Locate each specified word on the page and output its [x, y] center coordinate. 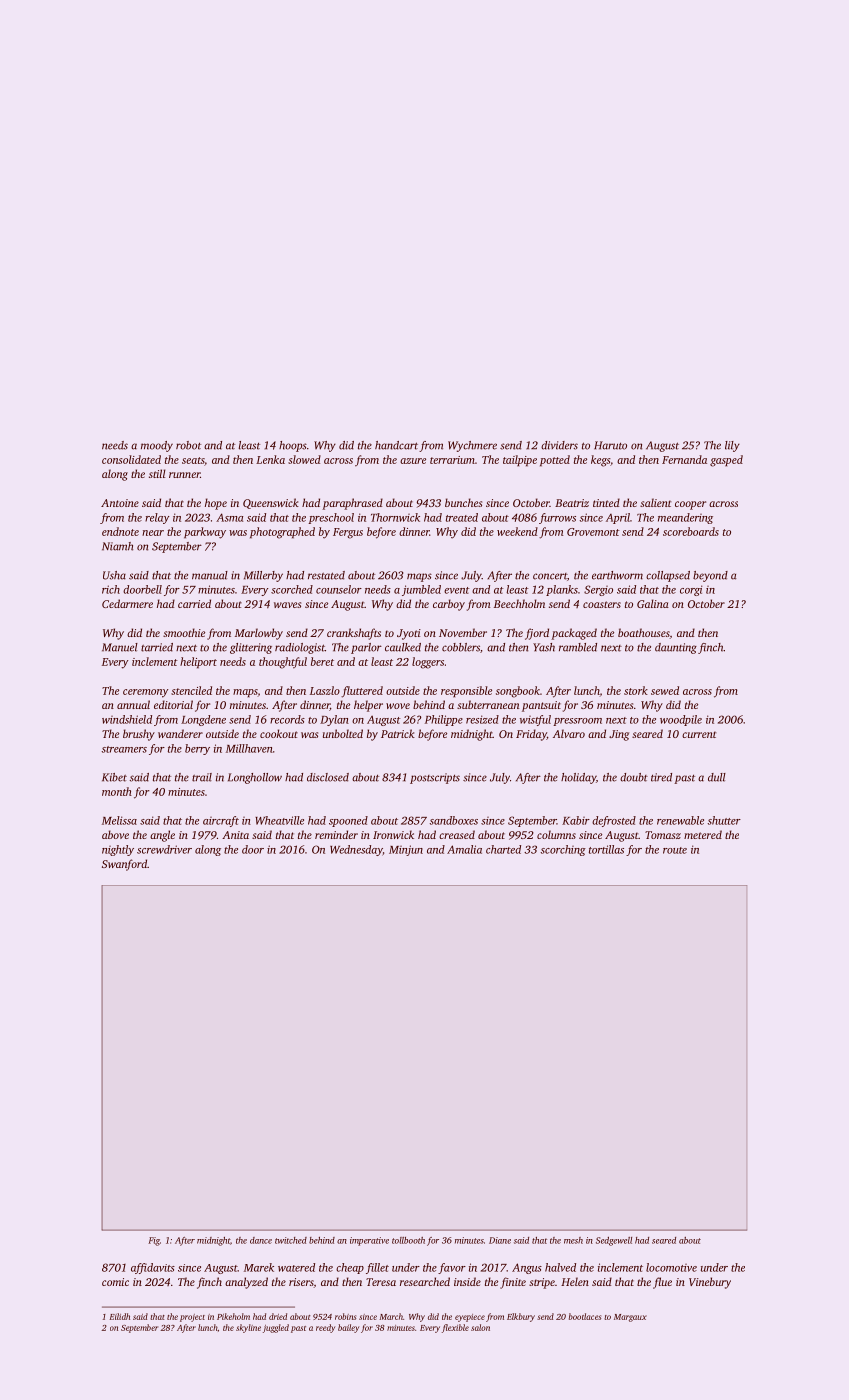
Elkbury [521, 1317]
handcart [396, 445]
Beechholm [519, 603]
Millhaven [249, 748]
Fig [154, 1241]
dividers [559, 445]
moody [157, 446]
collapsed [668, 576]
